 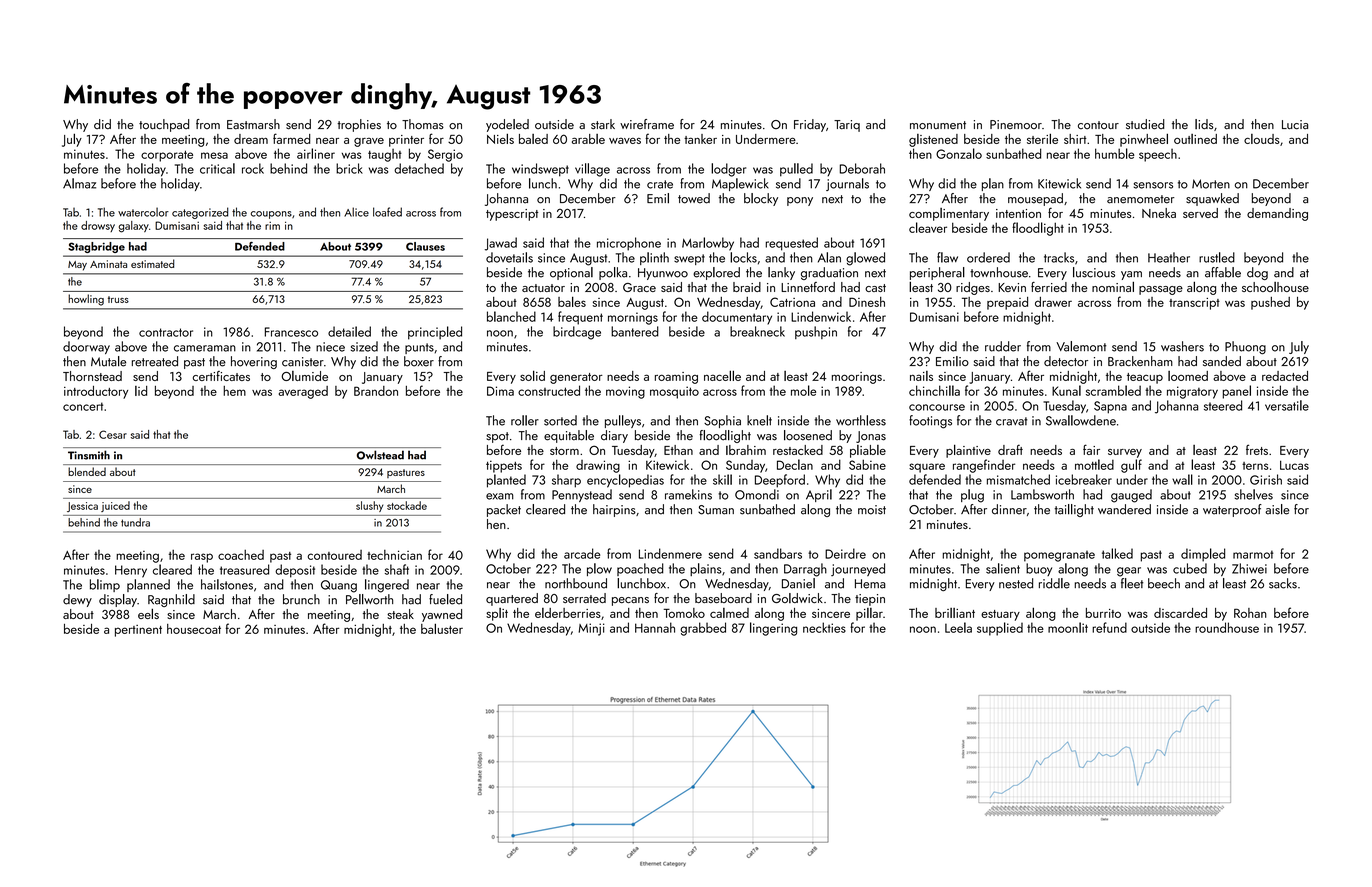 I want to click on bantered, so click(x=635, y=331).
